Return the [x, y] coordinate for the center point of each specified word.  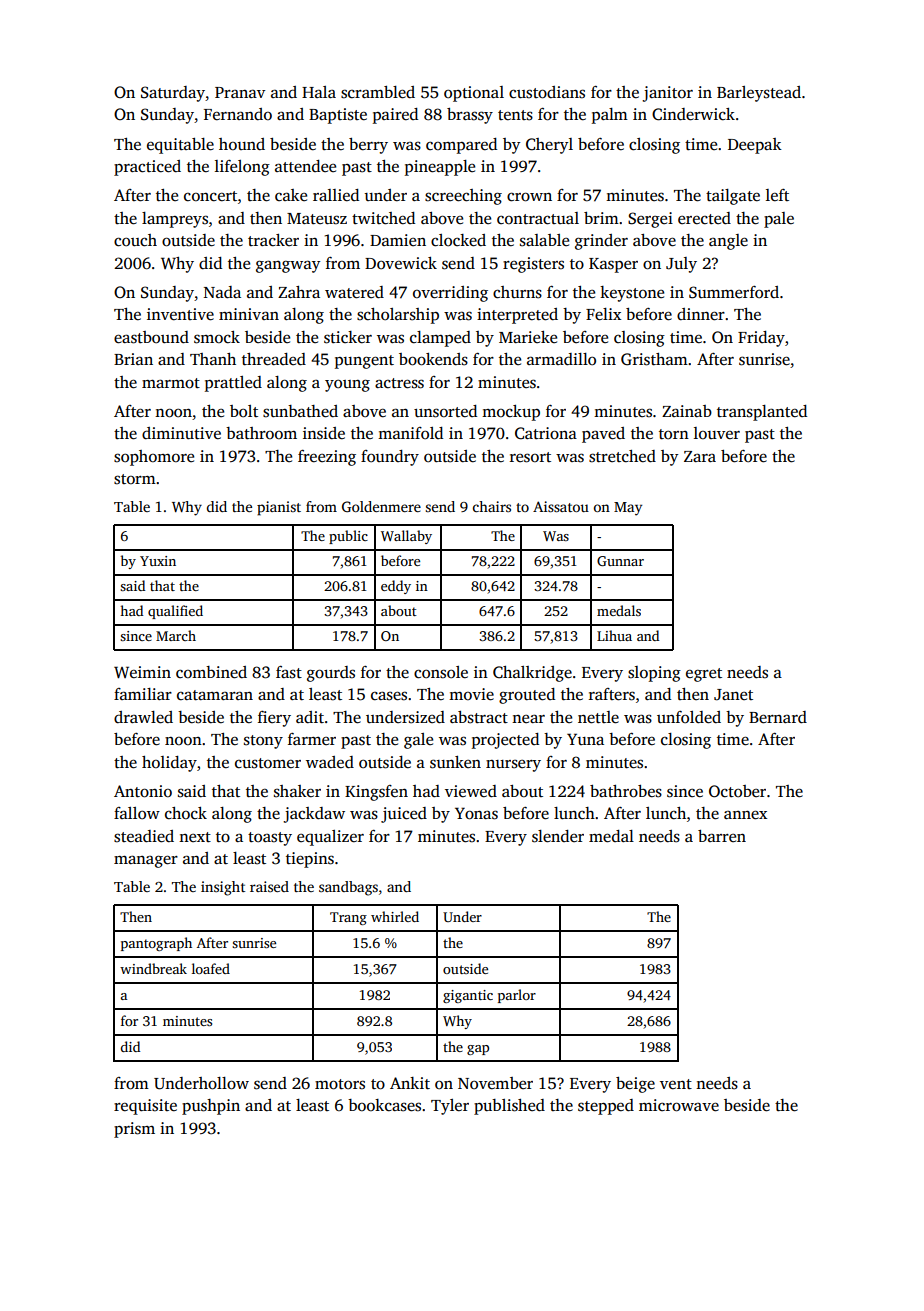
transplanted [762, 413]
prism [134, 1130]
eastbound [151, 337]
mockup [511, 413]
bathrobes [626, 791]
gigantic [468, 996]
